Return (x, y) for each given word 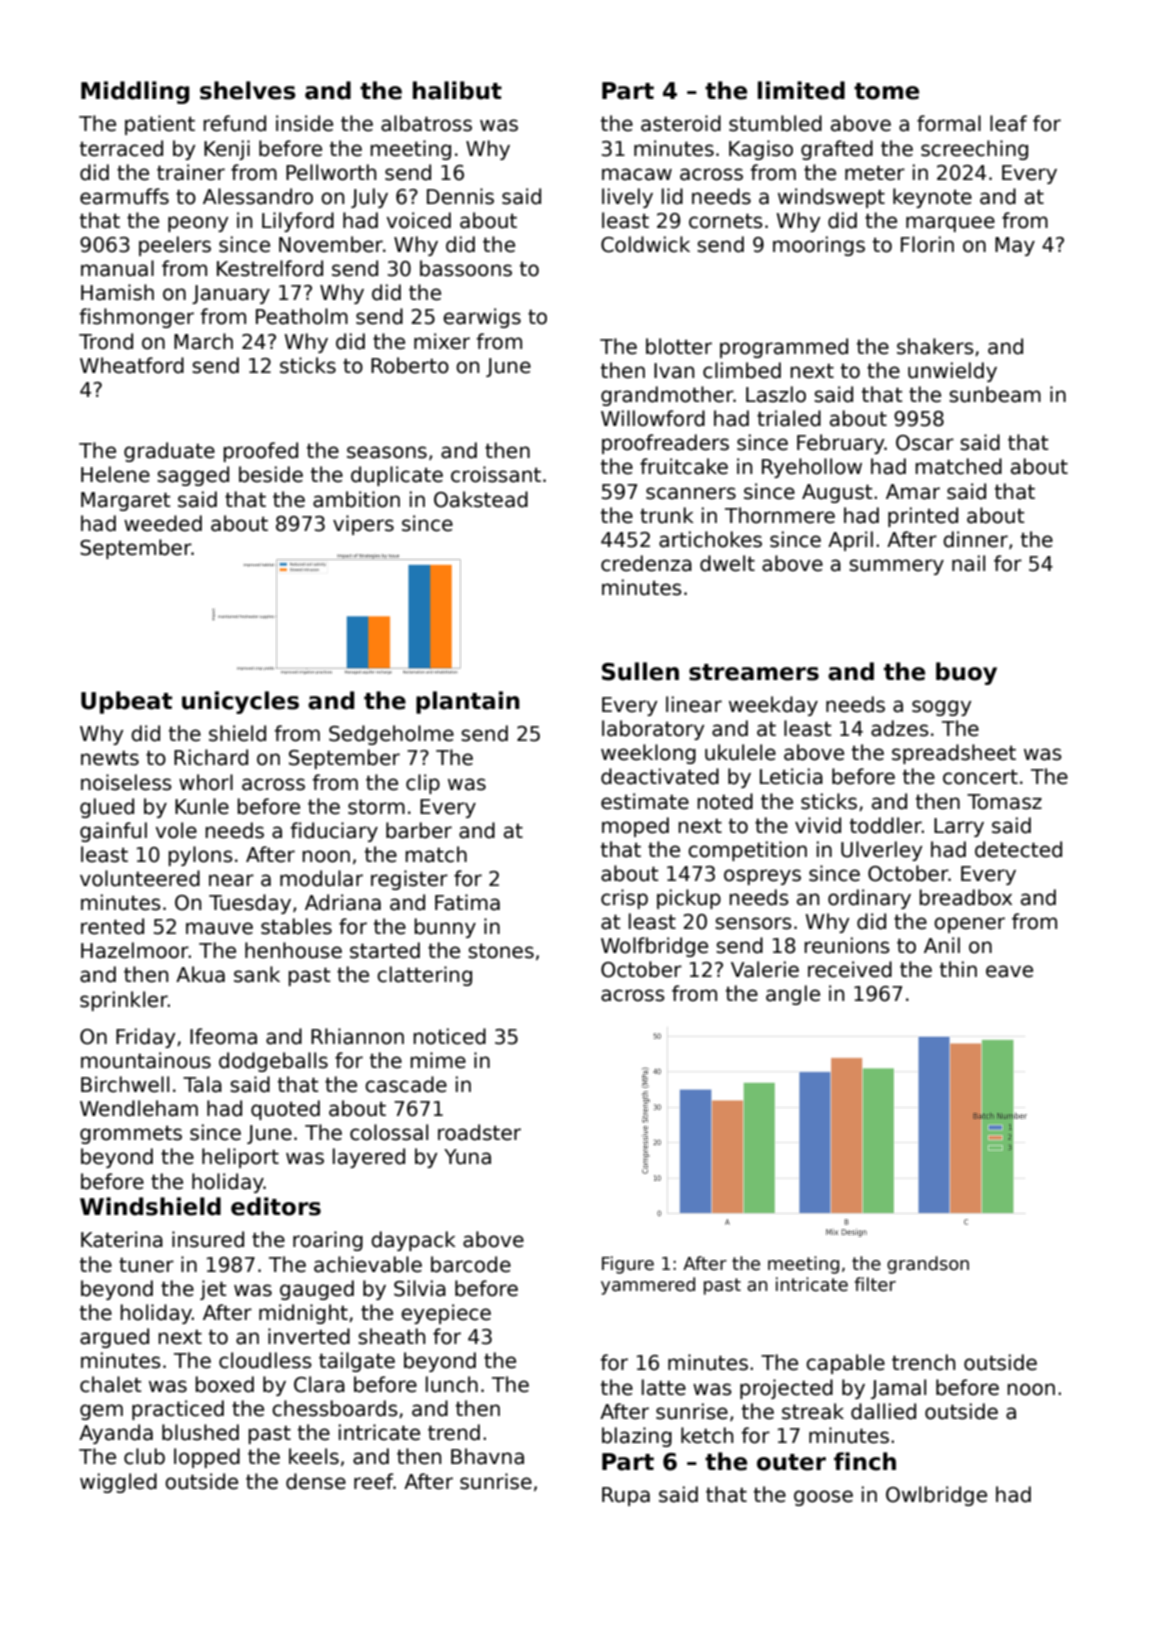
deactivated (660, 776)
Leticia (791, 776)
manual (117, 268)
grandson (928, 1265)
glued (107, 808)
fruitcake (684, 466)
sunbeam (995, 394)
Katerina (122, 1239)
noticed (449, 1036)
